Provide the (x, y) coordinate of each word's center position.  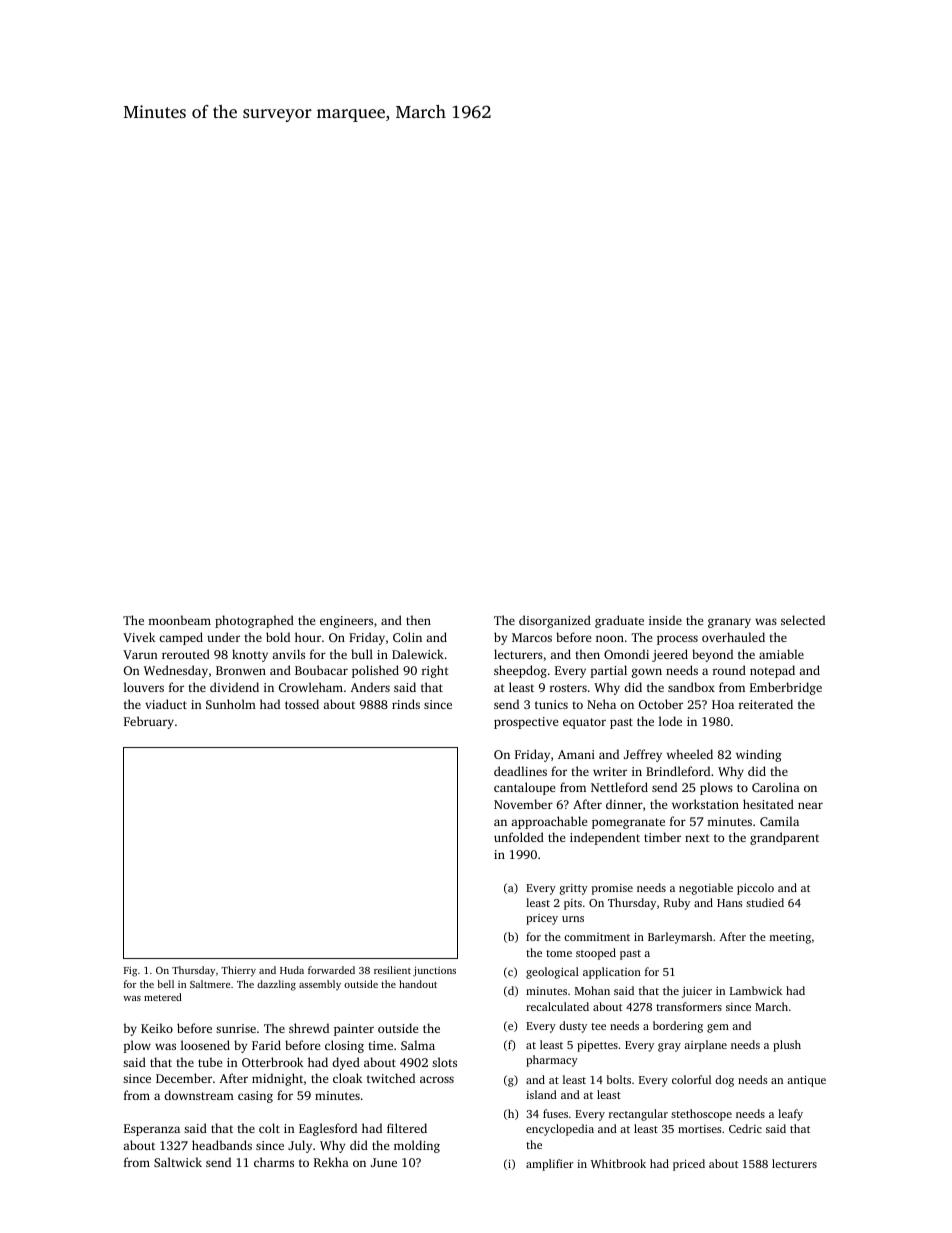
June (384, 1162)
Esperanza (152, 1130)
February (149, 722)
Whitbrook (618, 1163)
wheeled (690, 754)
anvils (288, 654)
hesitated (768, 804)
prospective (526, 723)
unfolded (519, 837)
